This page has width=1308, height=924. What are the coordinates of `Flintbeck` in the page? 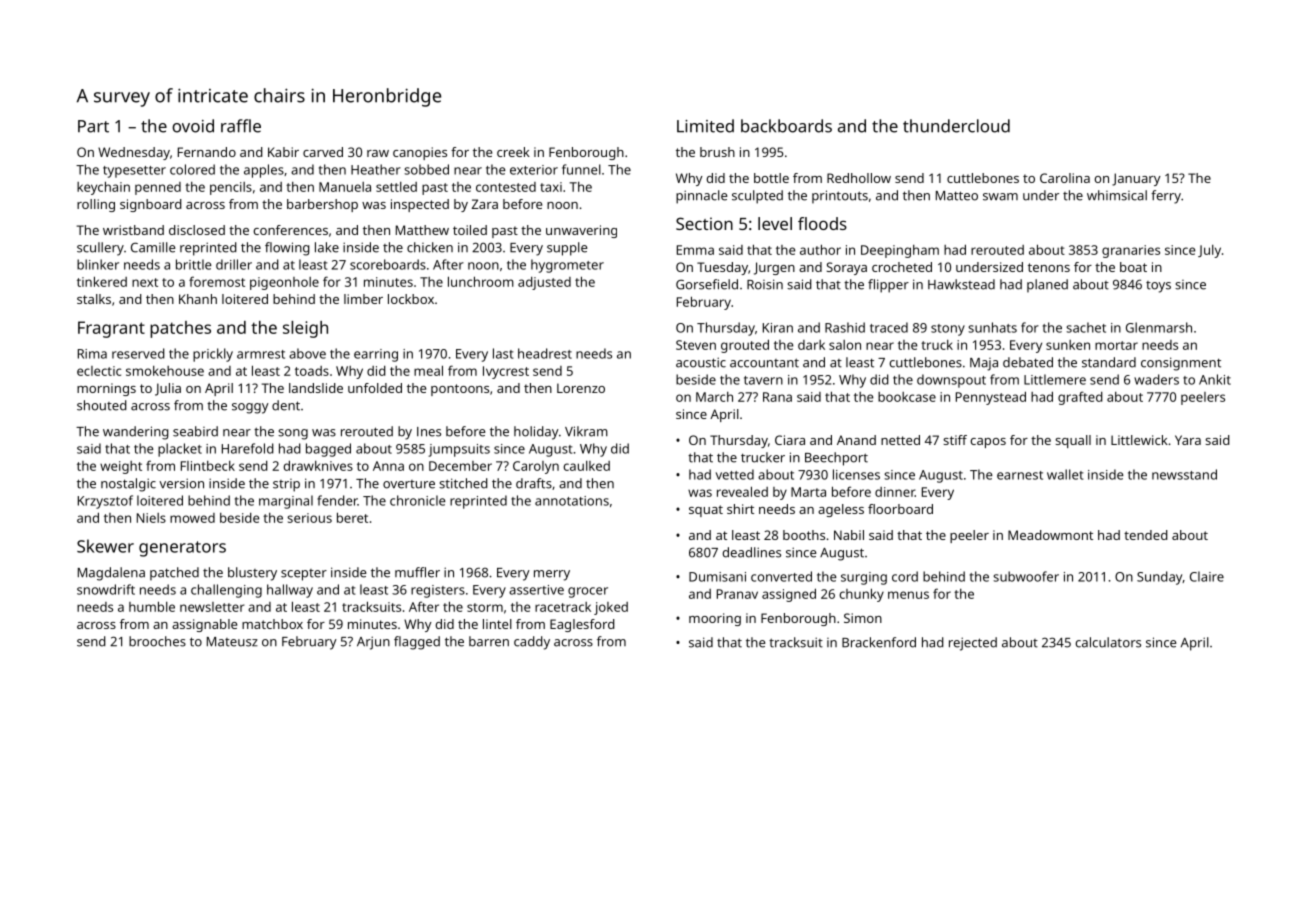 It's located at (208, 466).
